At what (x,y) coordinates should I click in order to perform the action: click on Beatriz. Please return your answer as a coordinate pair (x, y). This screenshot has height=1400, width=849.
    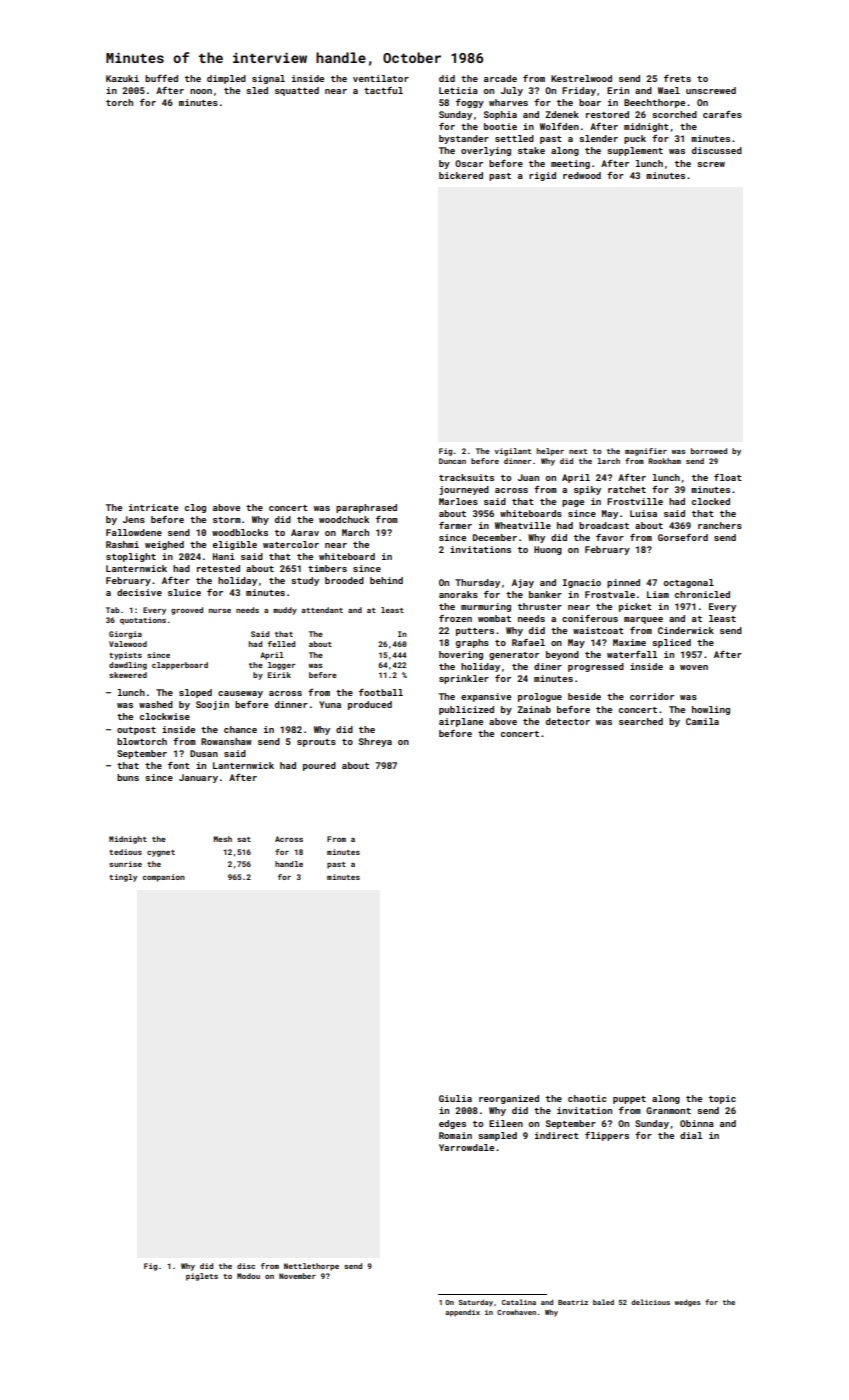
    Looking at the image, I should click on (573, 1302).
